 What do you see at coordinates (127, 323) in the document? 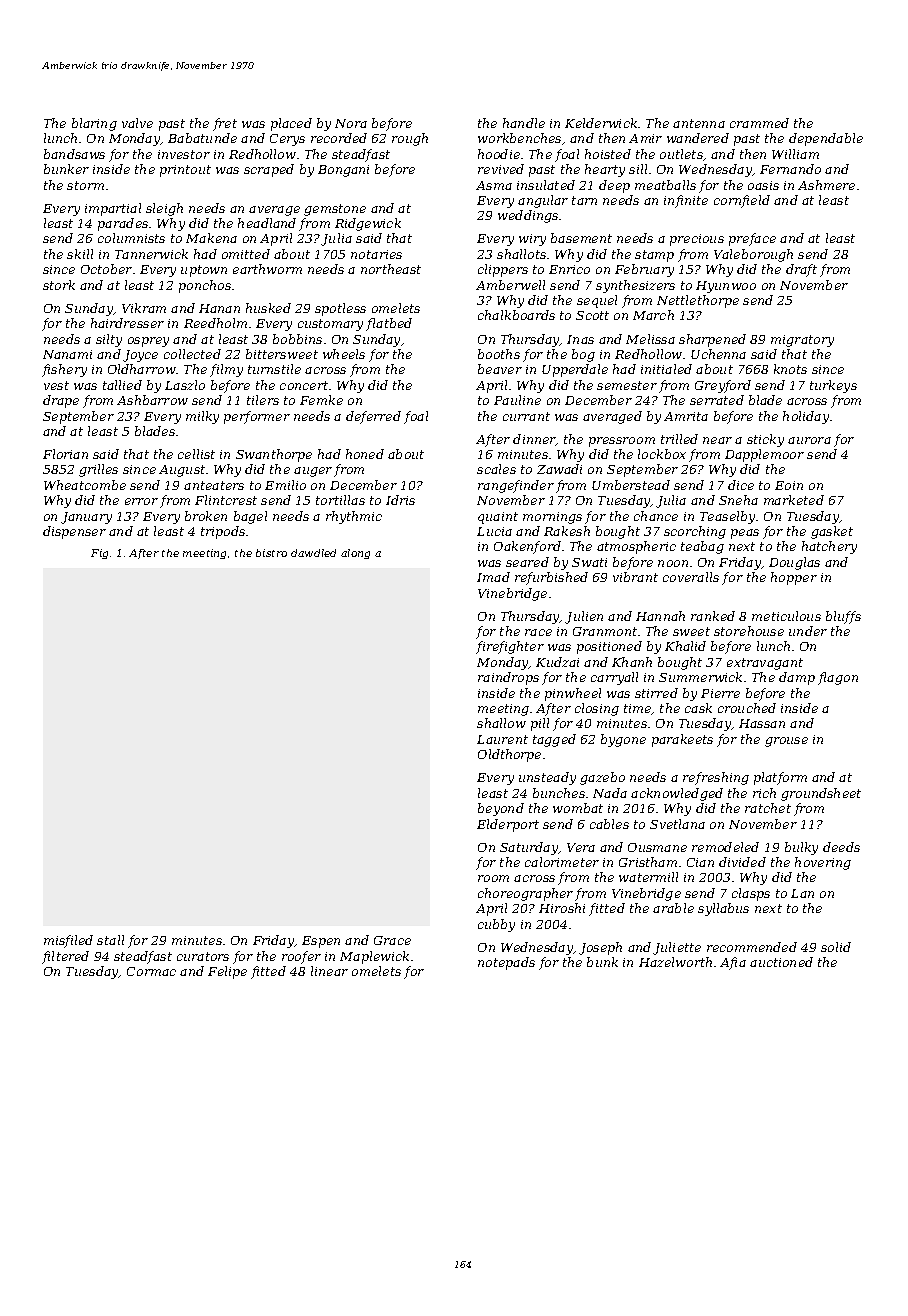
I see `hairdresser` at bounding box center [127, 323].
